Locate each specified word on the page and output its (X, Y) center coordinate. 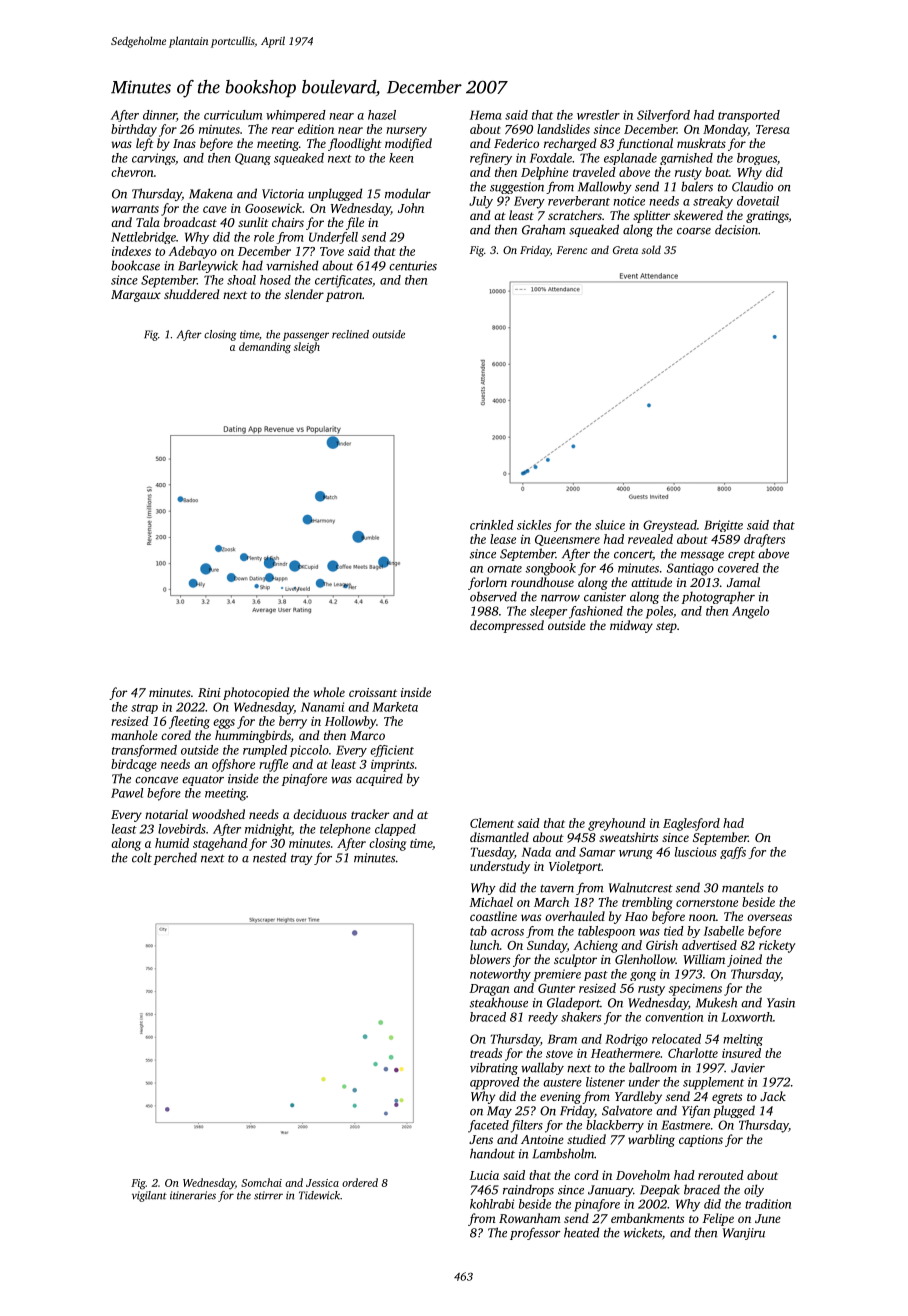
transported (749, 116)
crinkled (492, 525)
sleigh (307, 348)
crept (741, 556)
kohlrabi (492, 1204)
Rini (209, 692)
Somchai (261, 1182)
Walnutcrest (641, 887)
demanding (265, 348)
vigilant (149, 1196)
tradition (768, 1204)
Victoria (283, 194)
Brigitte (723, 526)
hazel (382, 115)
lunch (485, 945)
